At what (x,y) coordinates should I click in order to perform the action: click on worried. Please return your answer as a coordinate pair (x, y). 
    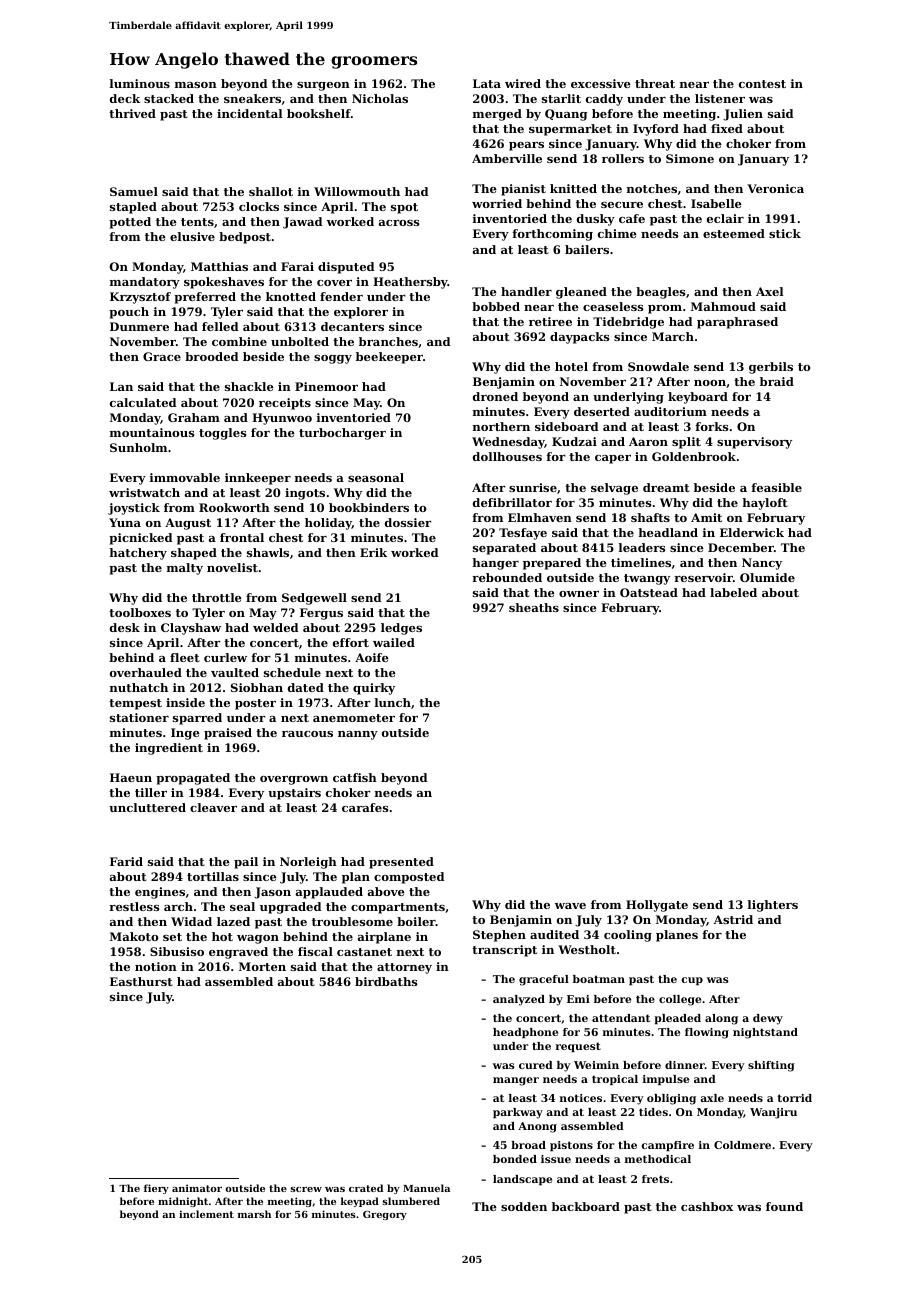
    Looking at the image, I should click on (497, 203).
